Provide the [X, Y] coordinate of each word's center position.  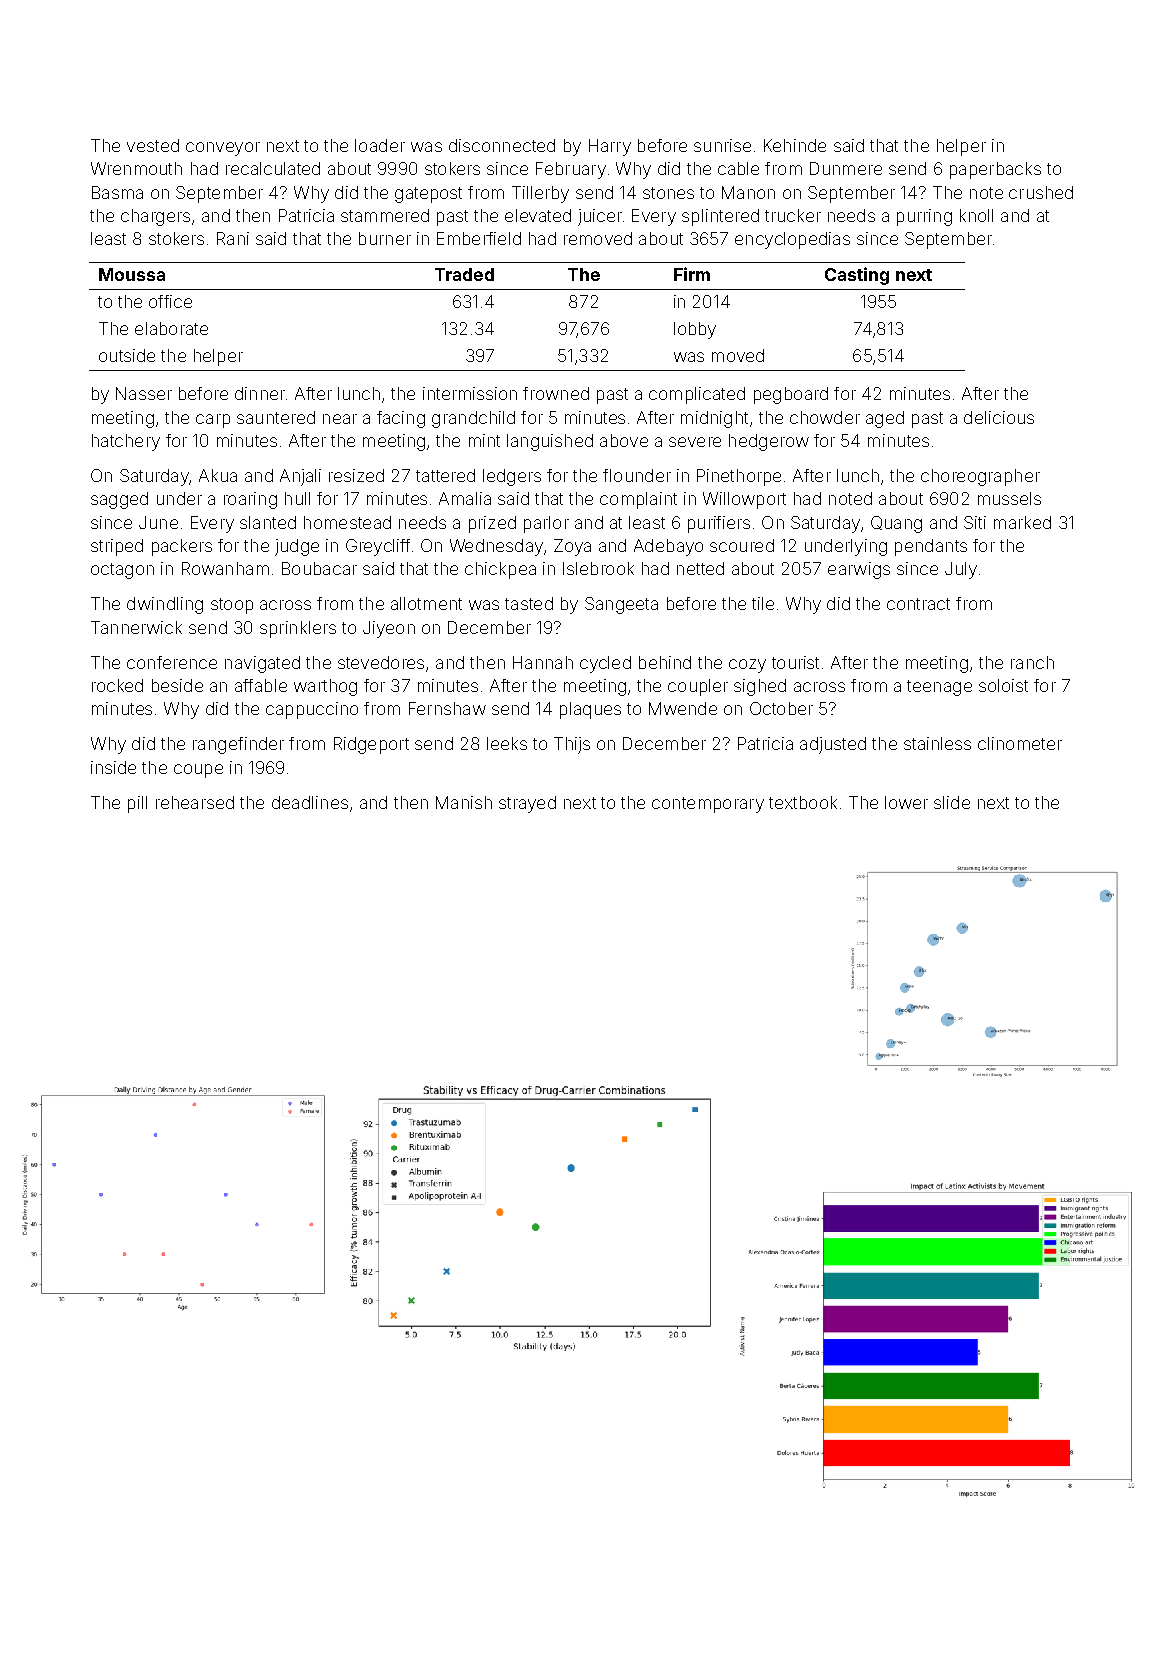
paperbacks [995, 170]
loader [380, 145]
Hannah [543, 662]
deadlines [310, 802]
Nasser [144, 393]
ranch [1032, 662]
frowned [556, 393]
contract [918, 604]
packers [182, 547]
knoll [976, 215]
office [170, 301]
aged [885, 419]
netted [700, 568]
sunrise [722, 145]
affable [261, 685]
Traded [464, 274]
